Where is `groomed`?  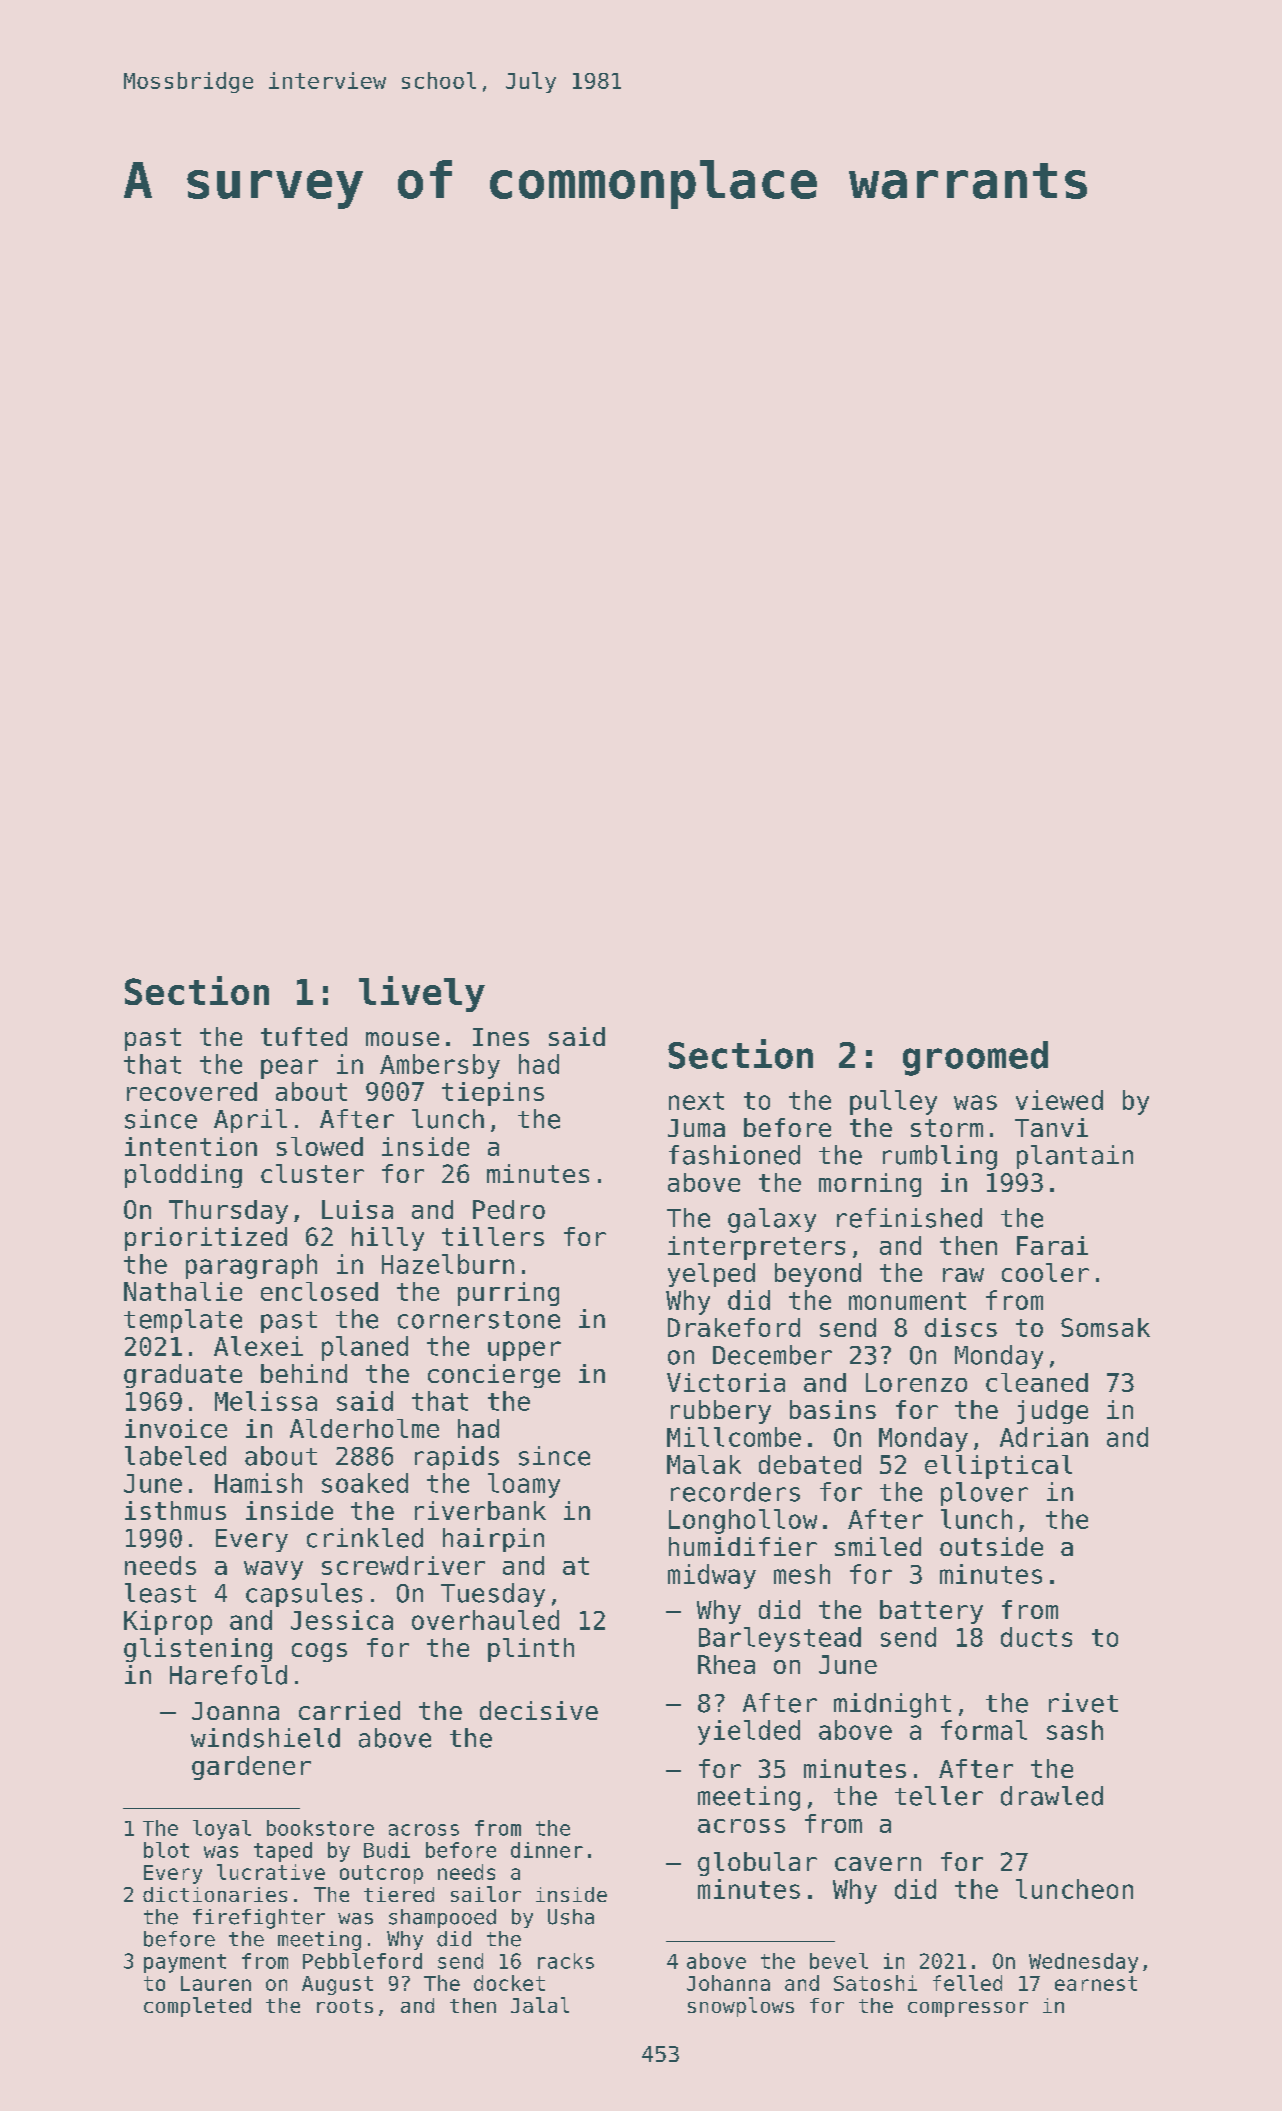 groomed is located at coordinates (975, 1058).
